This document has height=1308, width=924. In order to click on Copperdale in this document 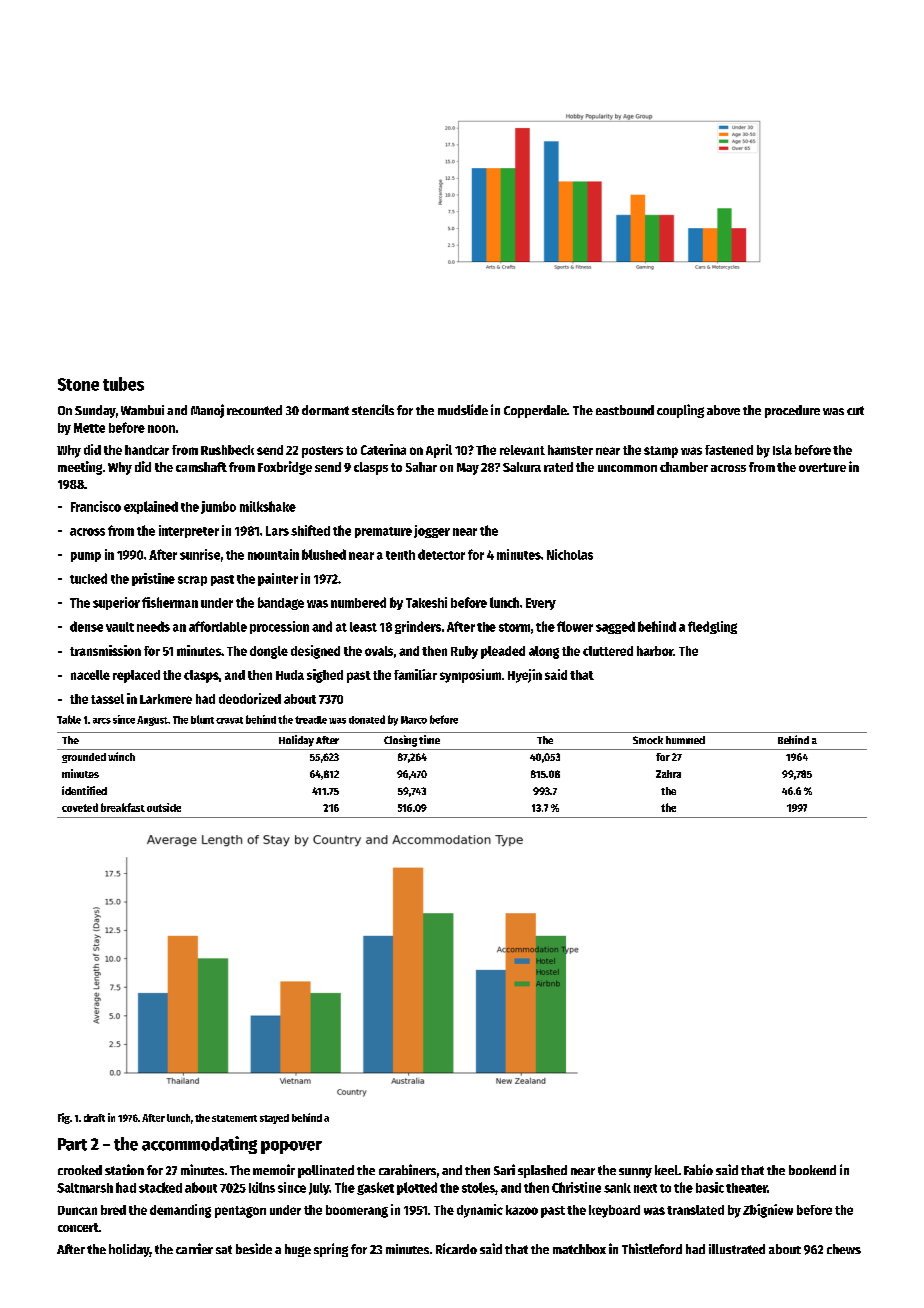, I will do `click(535, 411)`.
